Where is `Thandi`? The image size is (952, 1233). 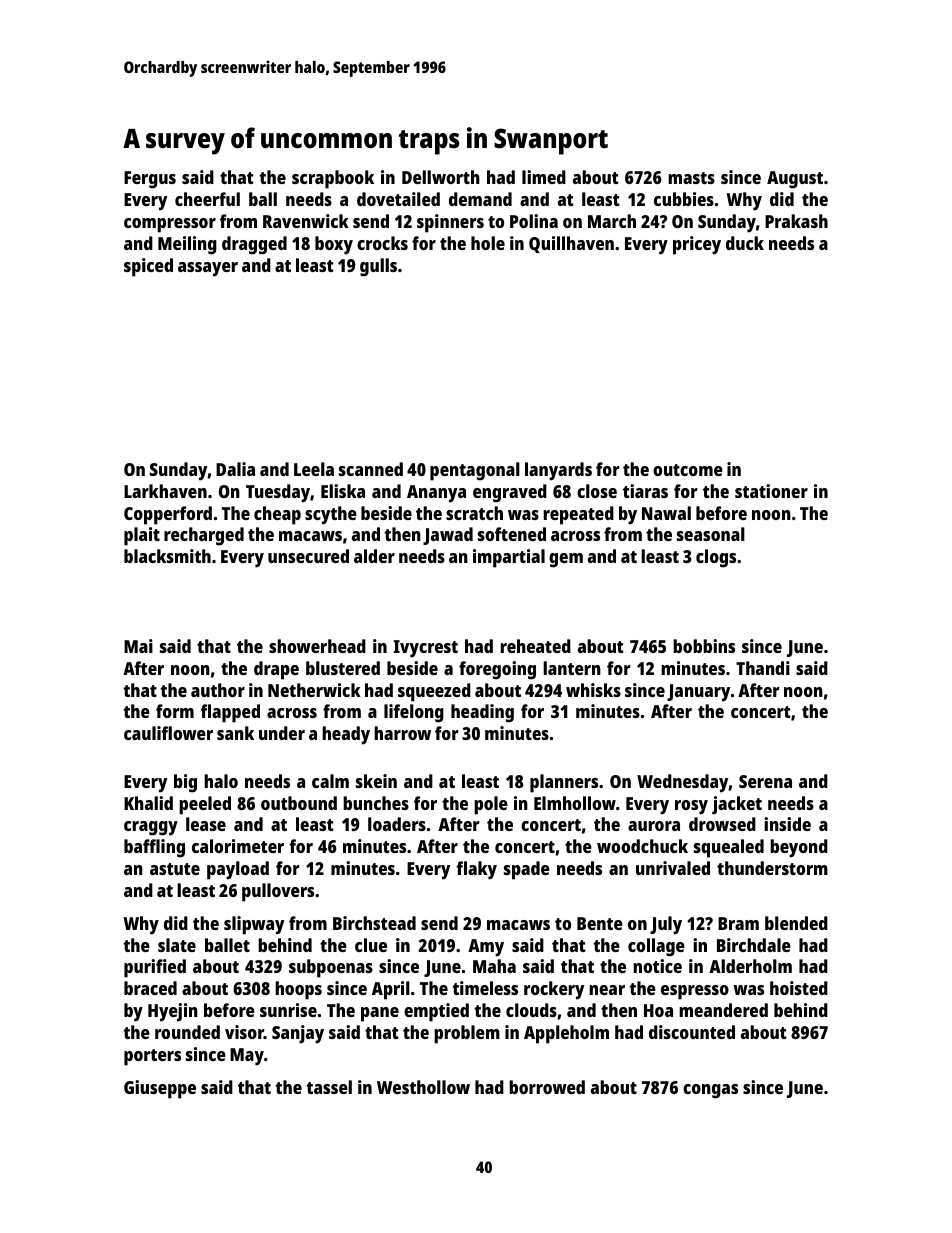
Thandi is located at coordinates (763, 668).
